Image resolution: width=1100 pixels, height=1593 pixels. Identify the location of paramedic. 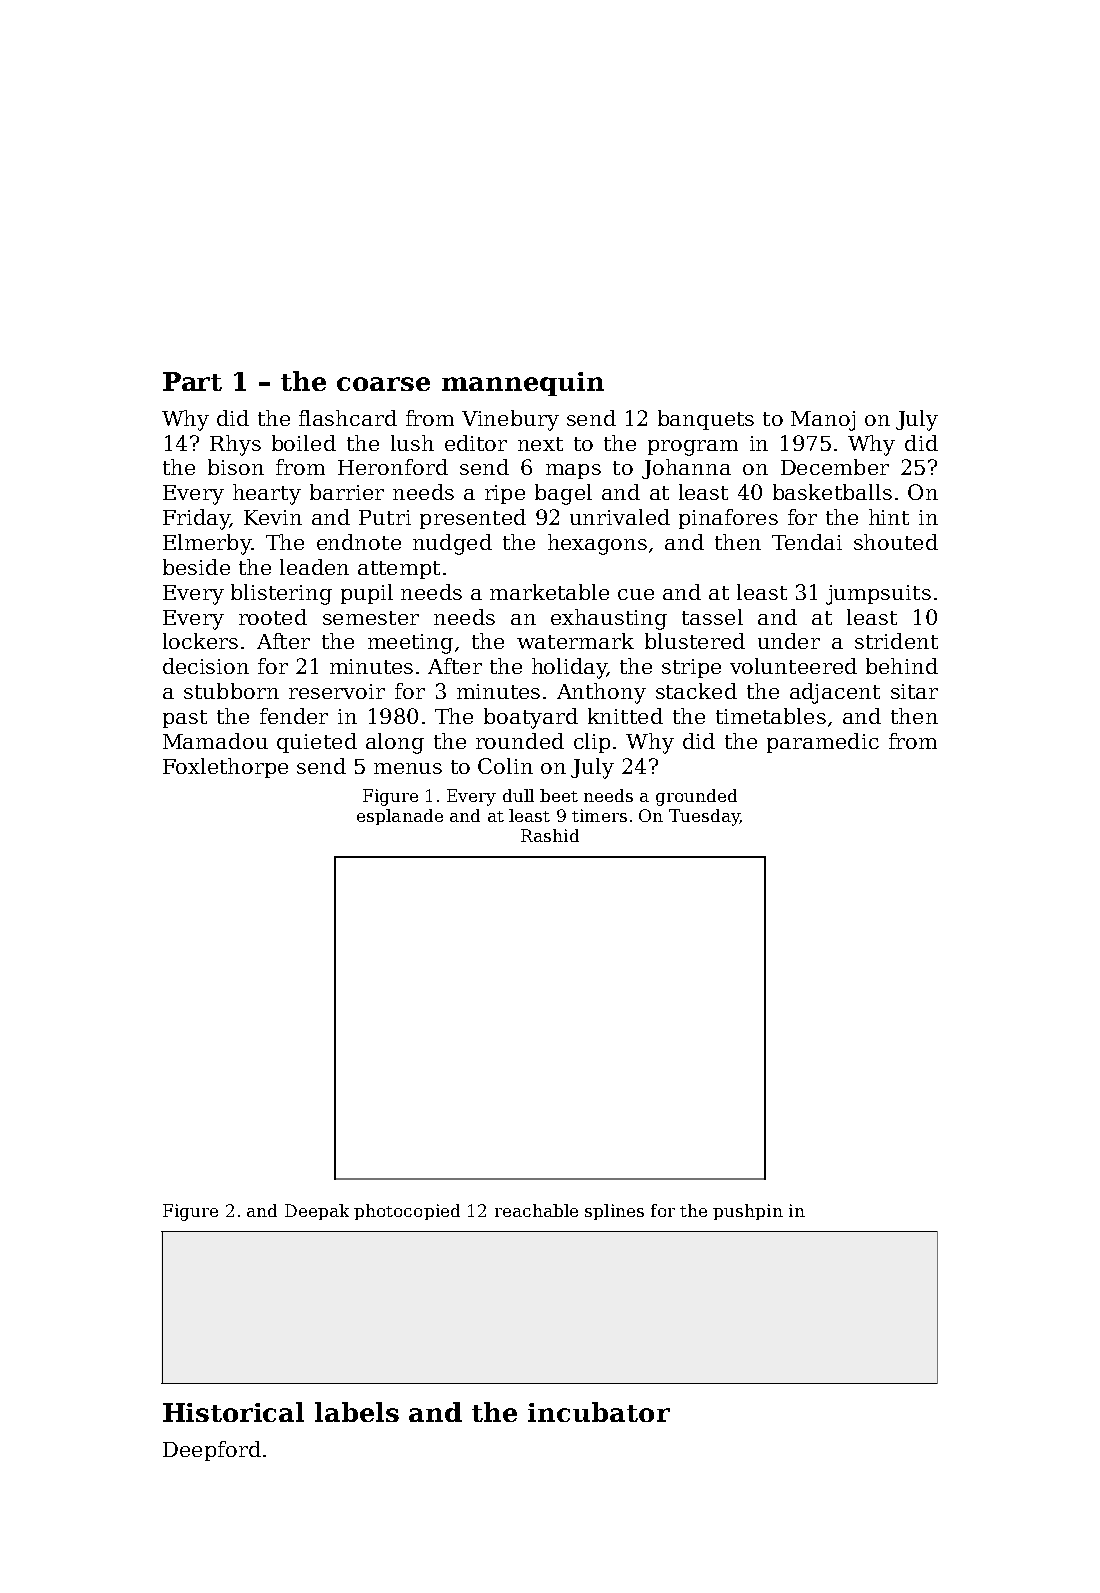
(823, 743).
